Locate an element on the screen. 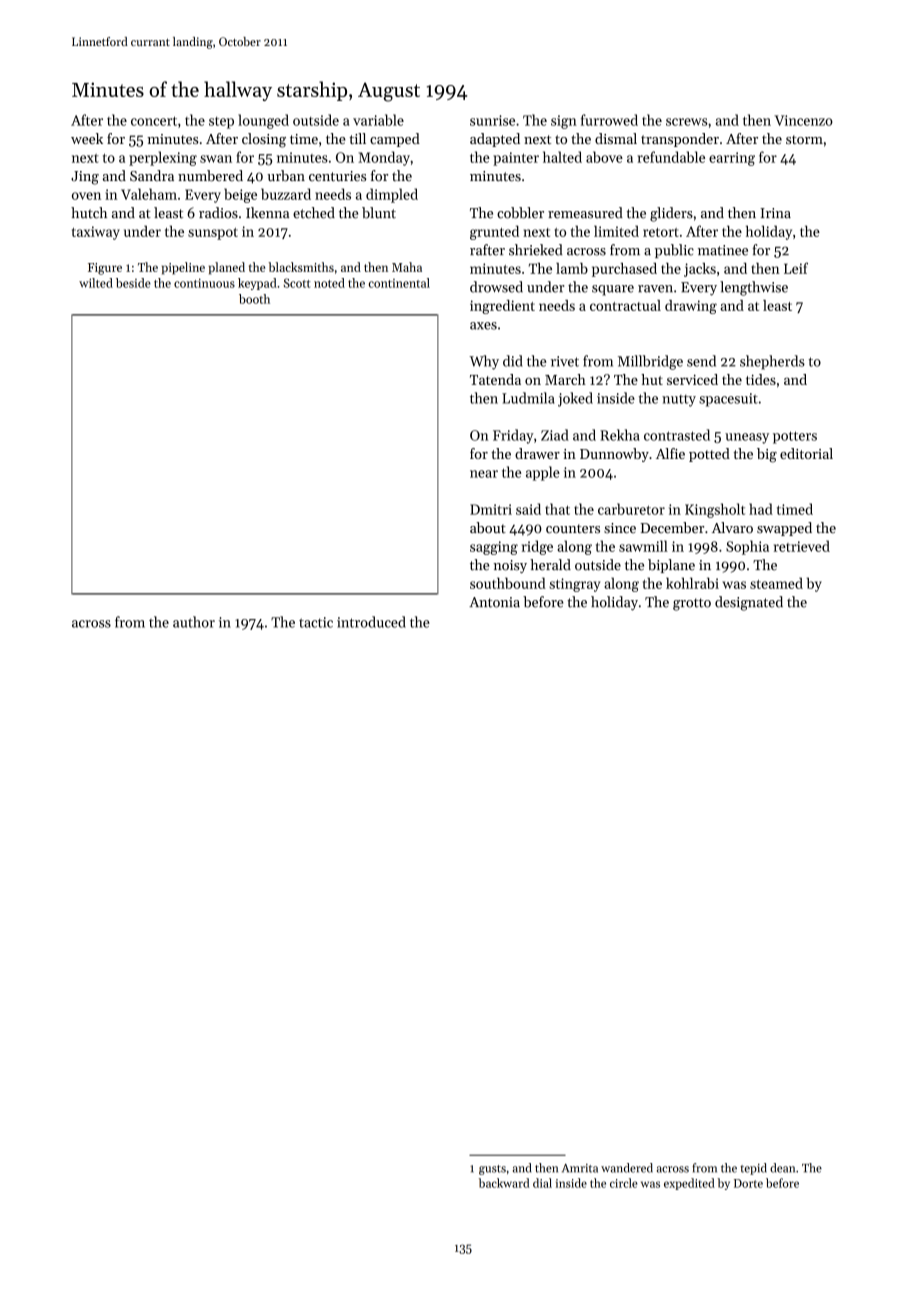 This screenshot has width=908, height=1316. screws is located at coordinates (687, 122).
